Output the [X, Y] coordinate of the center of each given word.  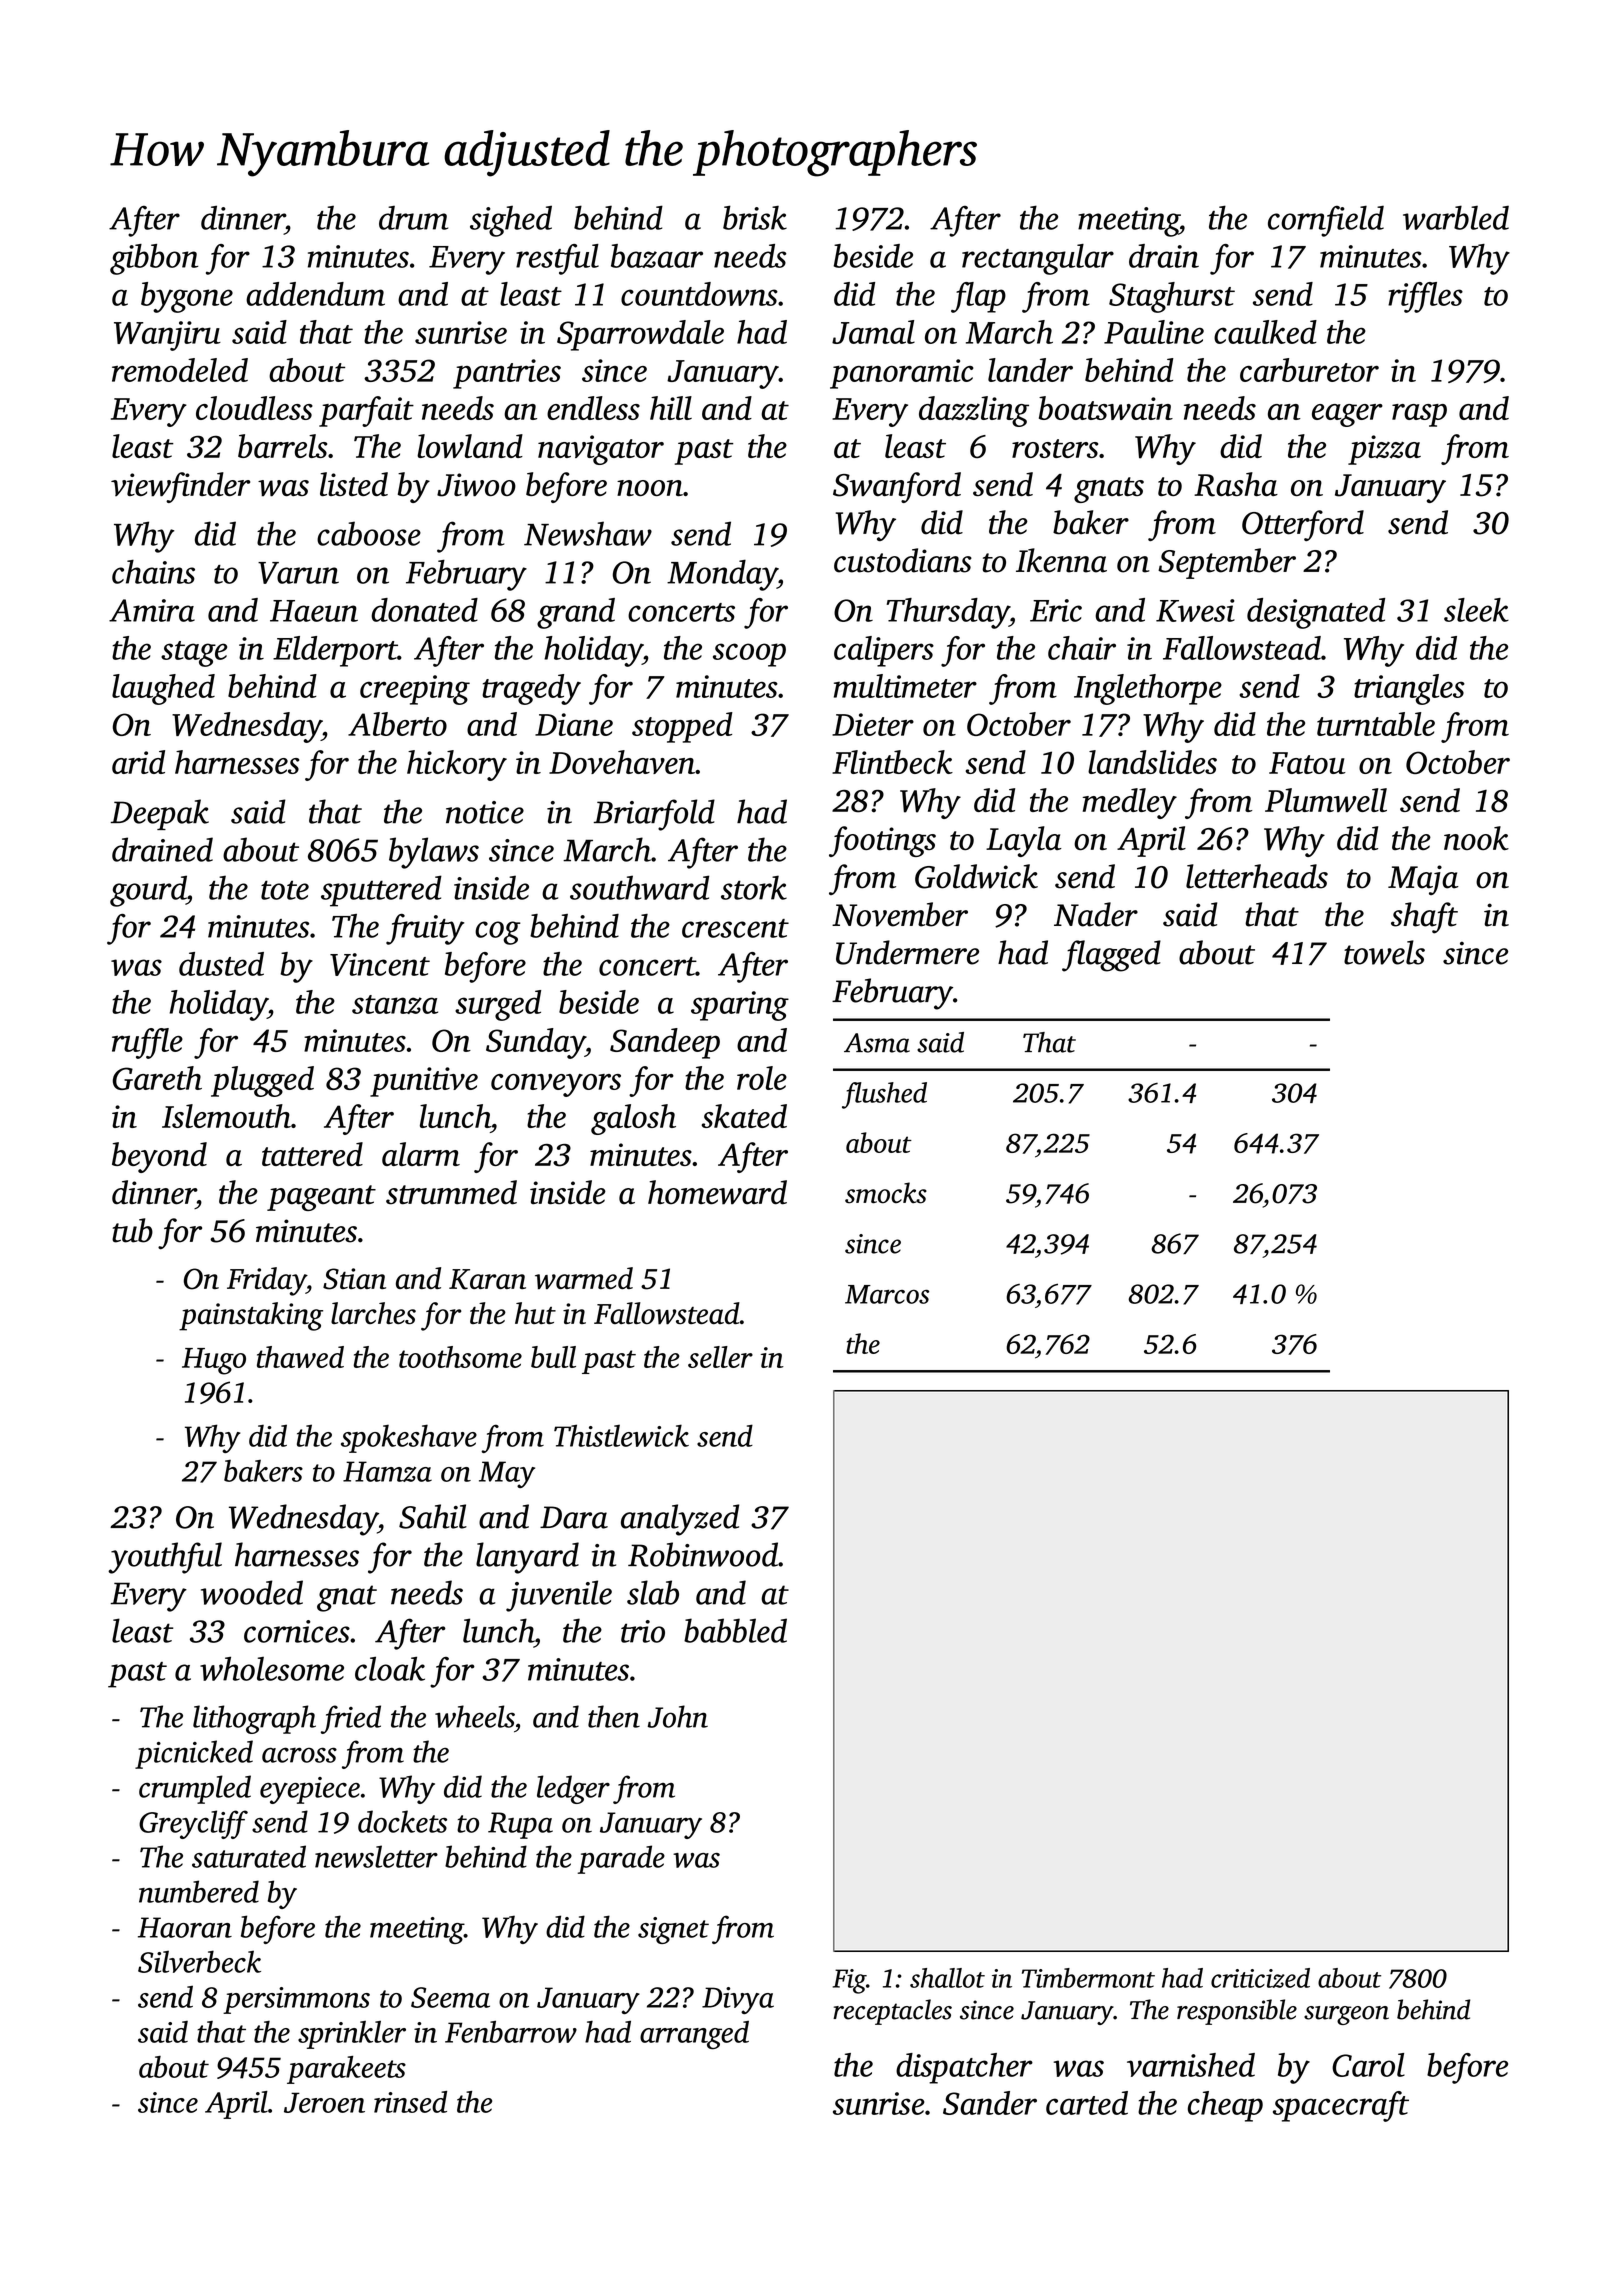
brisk [755, 217]
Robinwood [703, 1554]
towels [1384, 952]
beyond [159, 1157]
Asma [877, 1043]
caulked [1265, 332]
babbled [735, 1630]
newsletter [376, 1856]
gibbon [154, 259]
